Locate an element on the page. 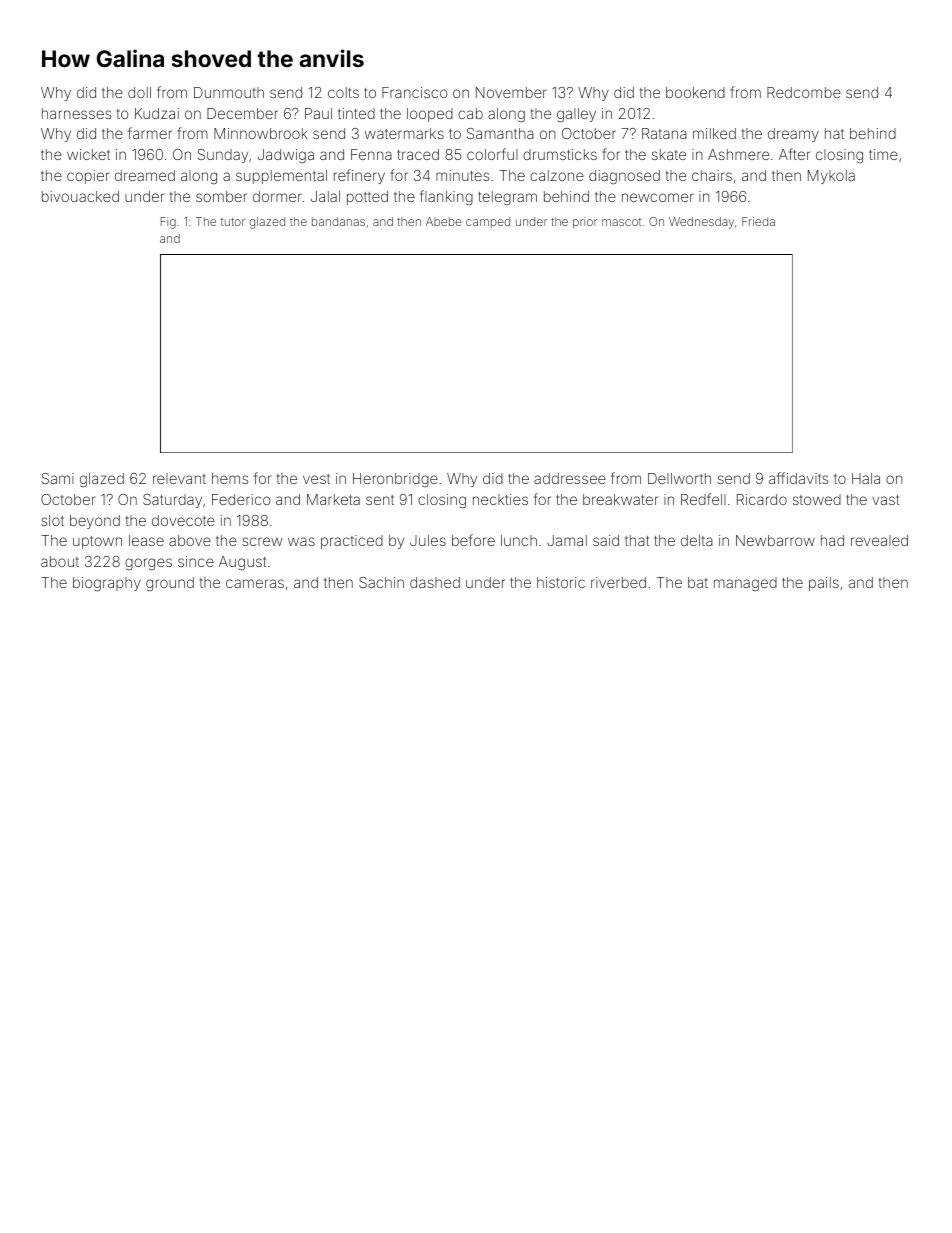 This page has width=952, height=1233. Redcombe is located at coordinates (804, 92).
